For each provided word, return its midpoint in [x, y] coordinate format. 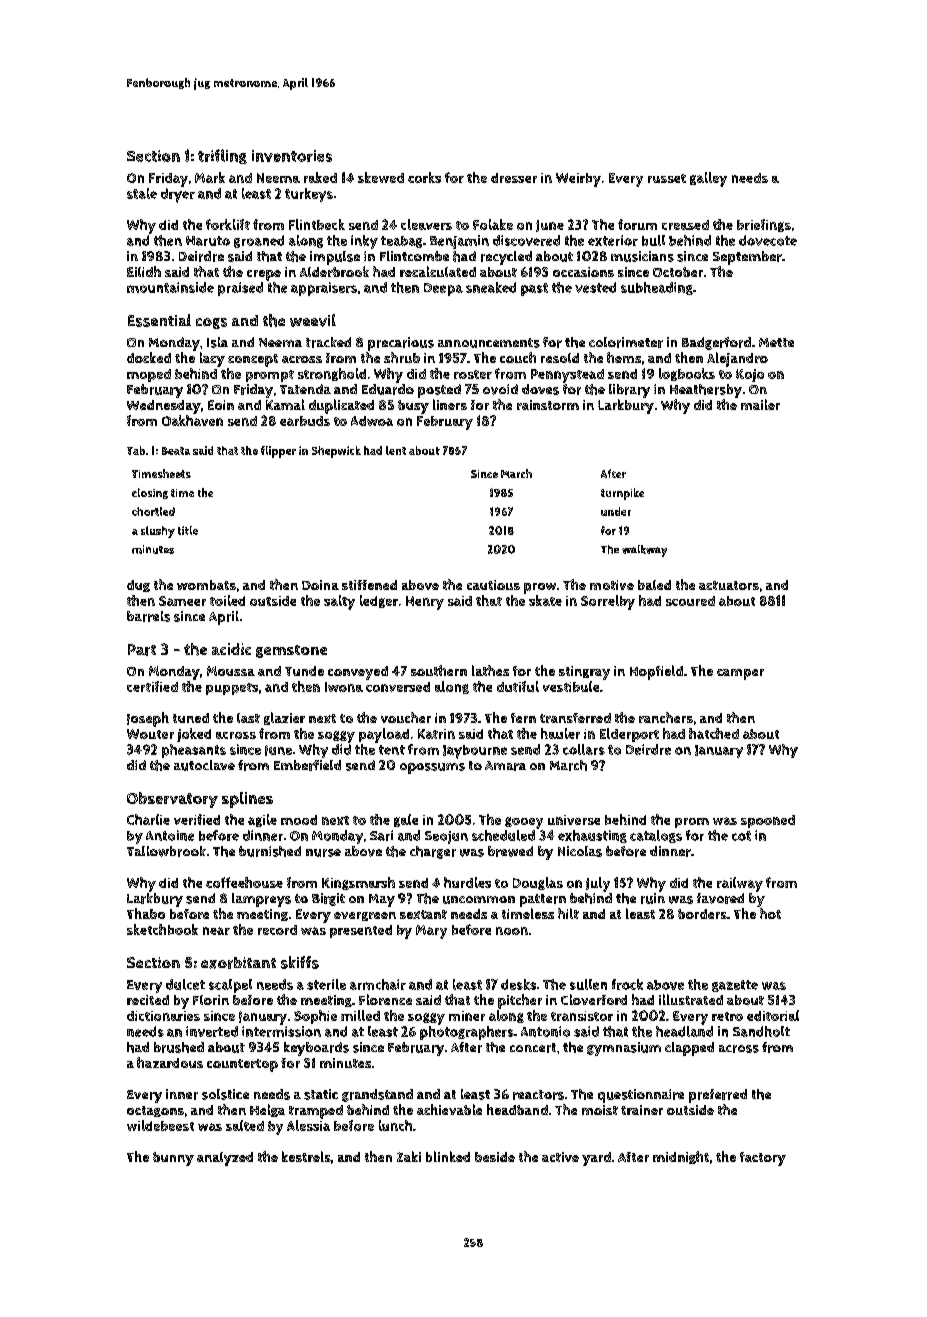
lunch [395, 1125]
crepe [264, 275]
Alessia [308, 1125]
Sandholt [761, 1031]
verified [197, 819]
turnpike [622, 494]
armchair [378, 984]
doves [540, 389]
